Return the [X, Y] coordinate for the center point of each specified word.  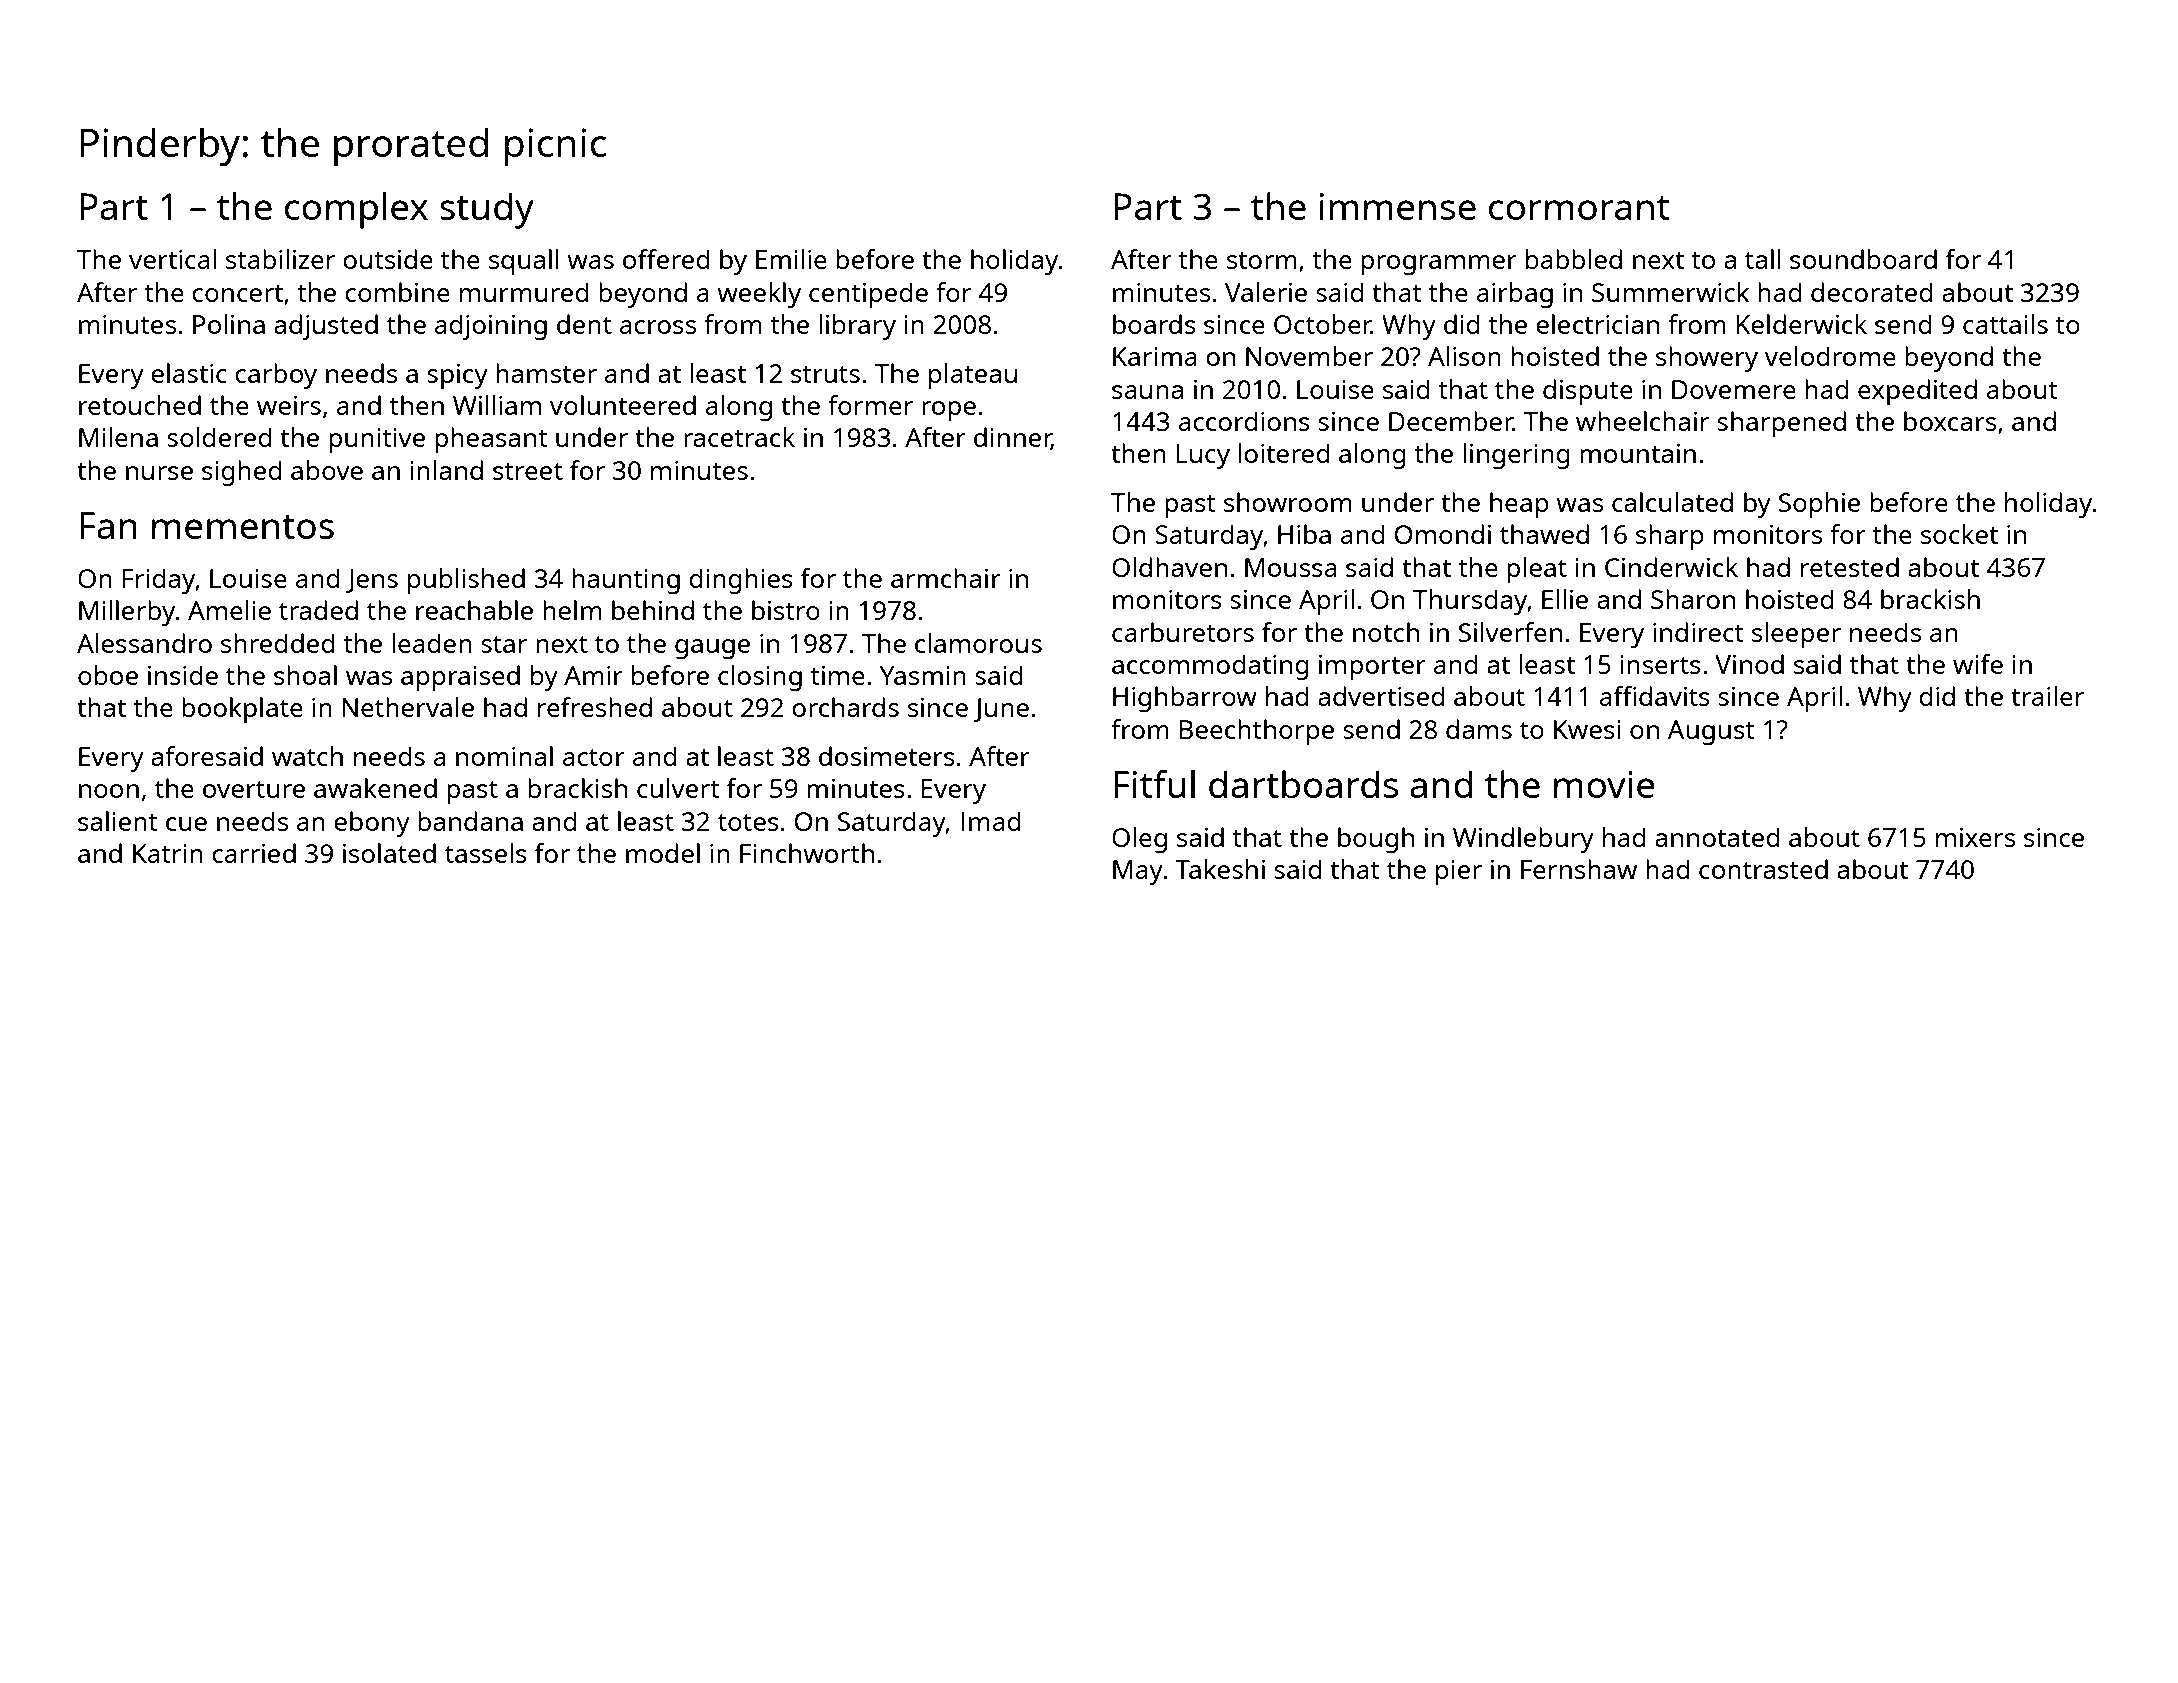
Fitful [1154, 784]
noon [109, 791]
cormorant [1579, 208]
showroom [1288, 502]
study [487, 210]
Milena [118, 437]
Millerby [127, 613]
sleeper [1796, 635]
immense [1398, 206]
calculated [1672, 502]
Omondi [1443, 534]
